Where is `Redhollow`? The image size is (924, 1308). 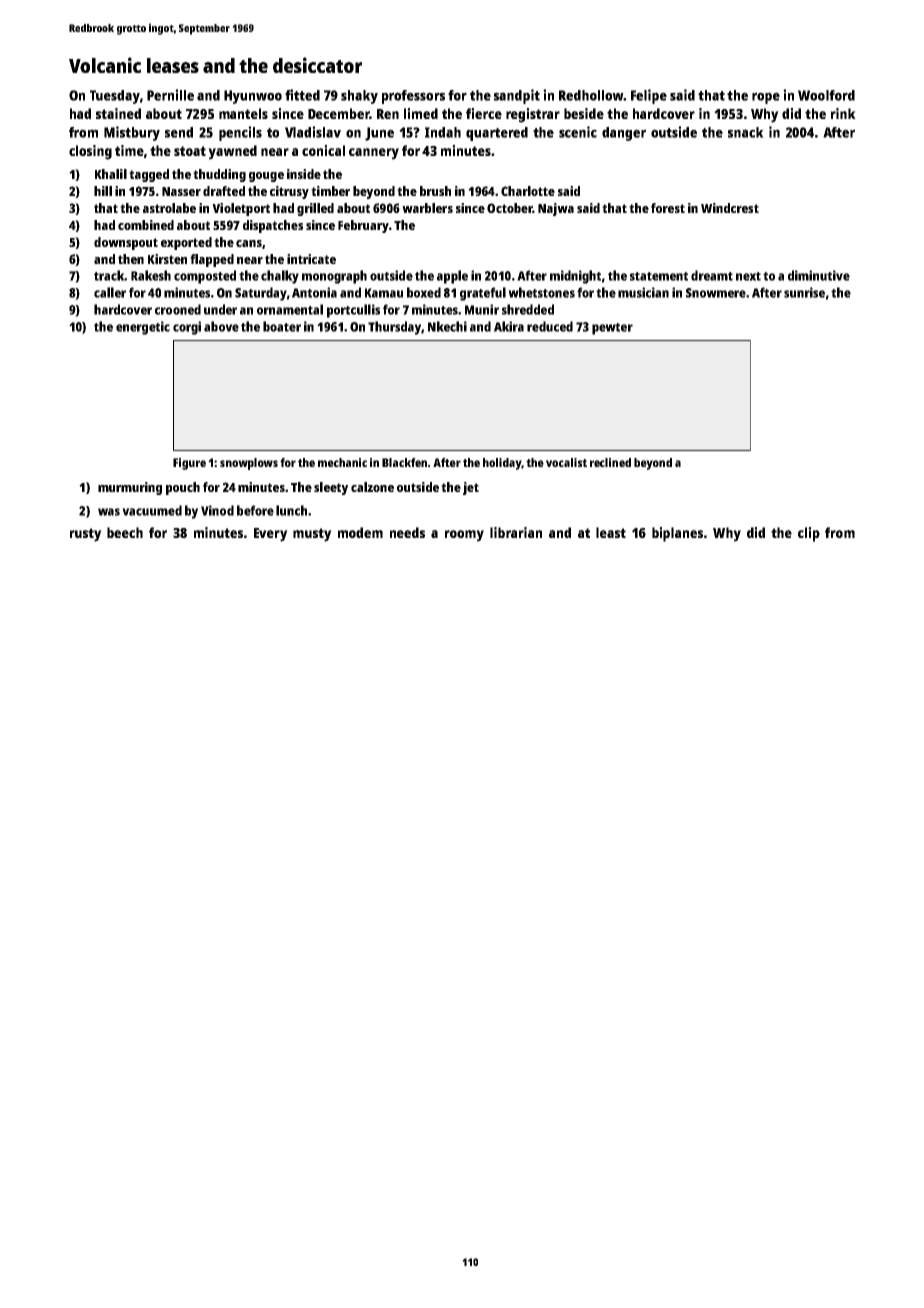 Redhollow is located at coordinates (591, 95).
